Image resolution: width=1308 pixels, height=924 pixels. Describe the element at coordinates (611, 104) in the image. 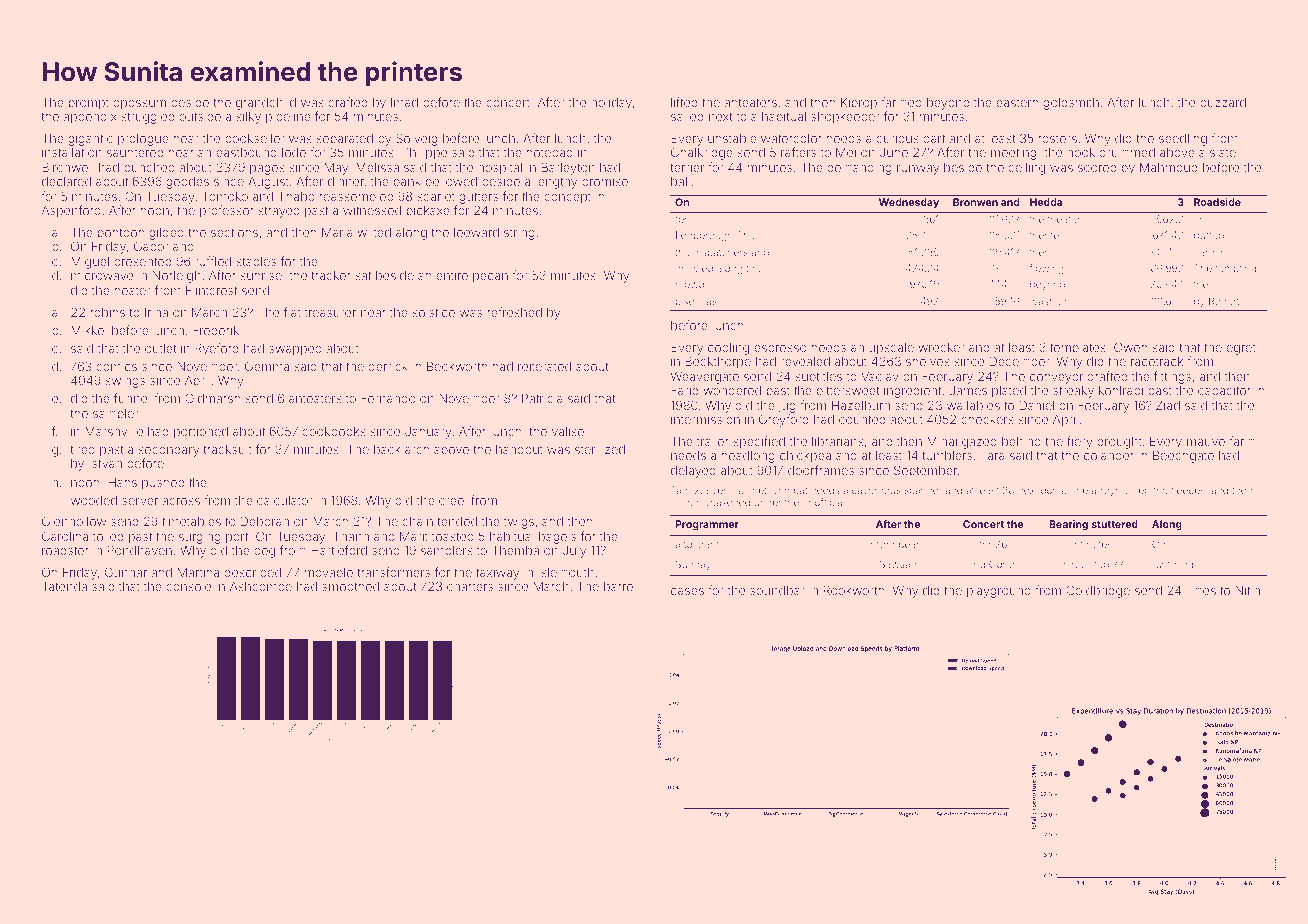

I see `holiday` at that location.
